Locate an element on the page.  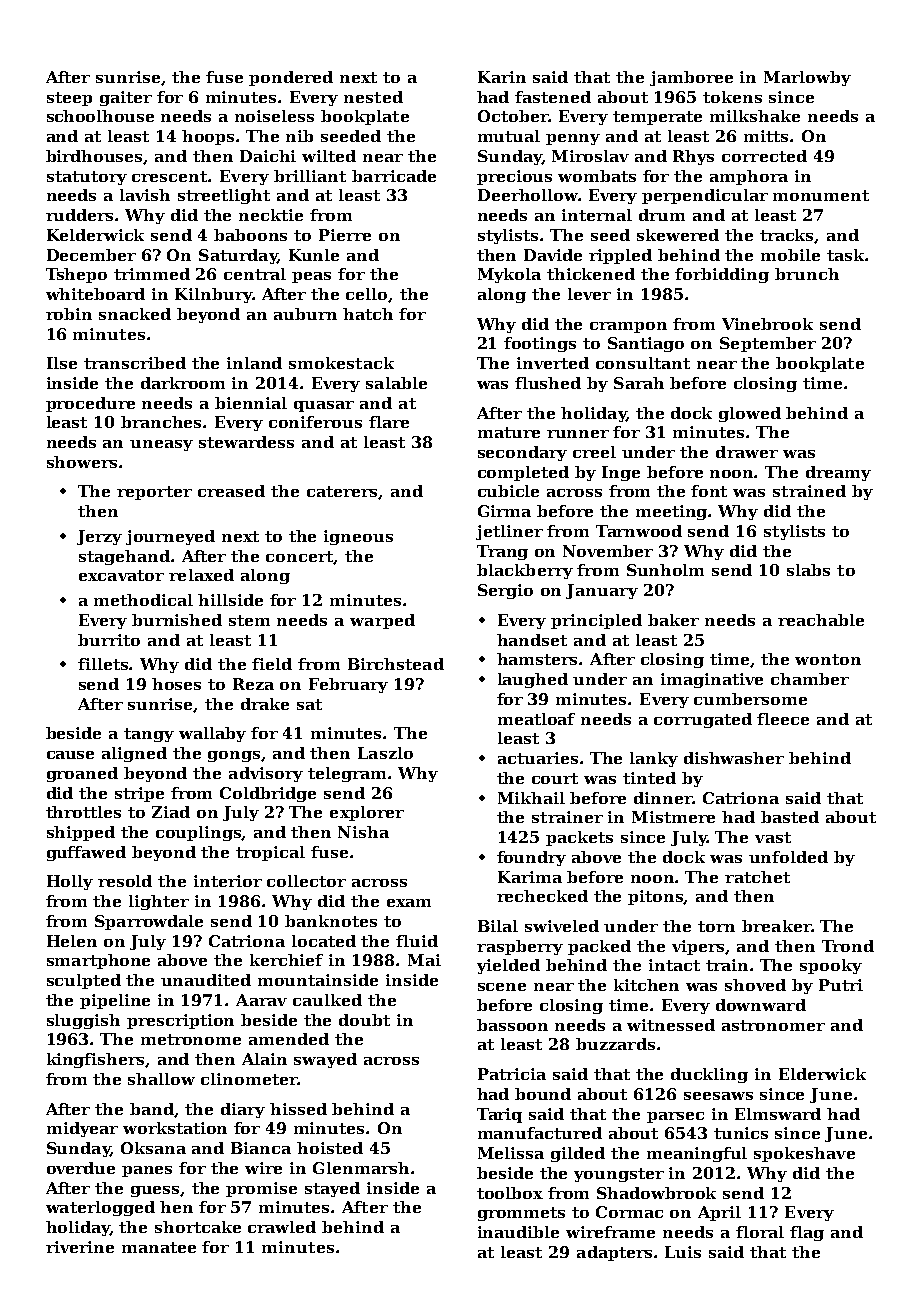
Karin is located at coordinates (502, 77).
